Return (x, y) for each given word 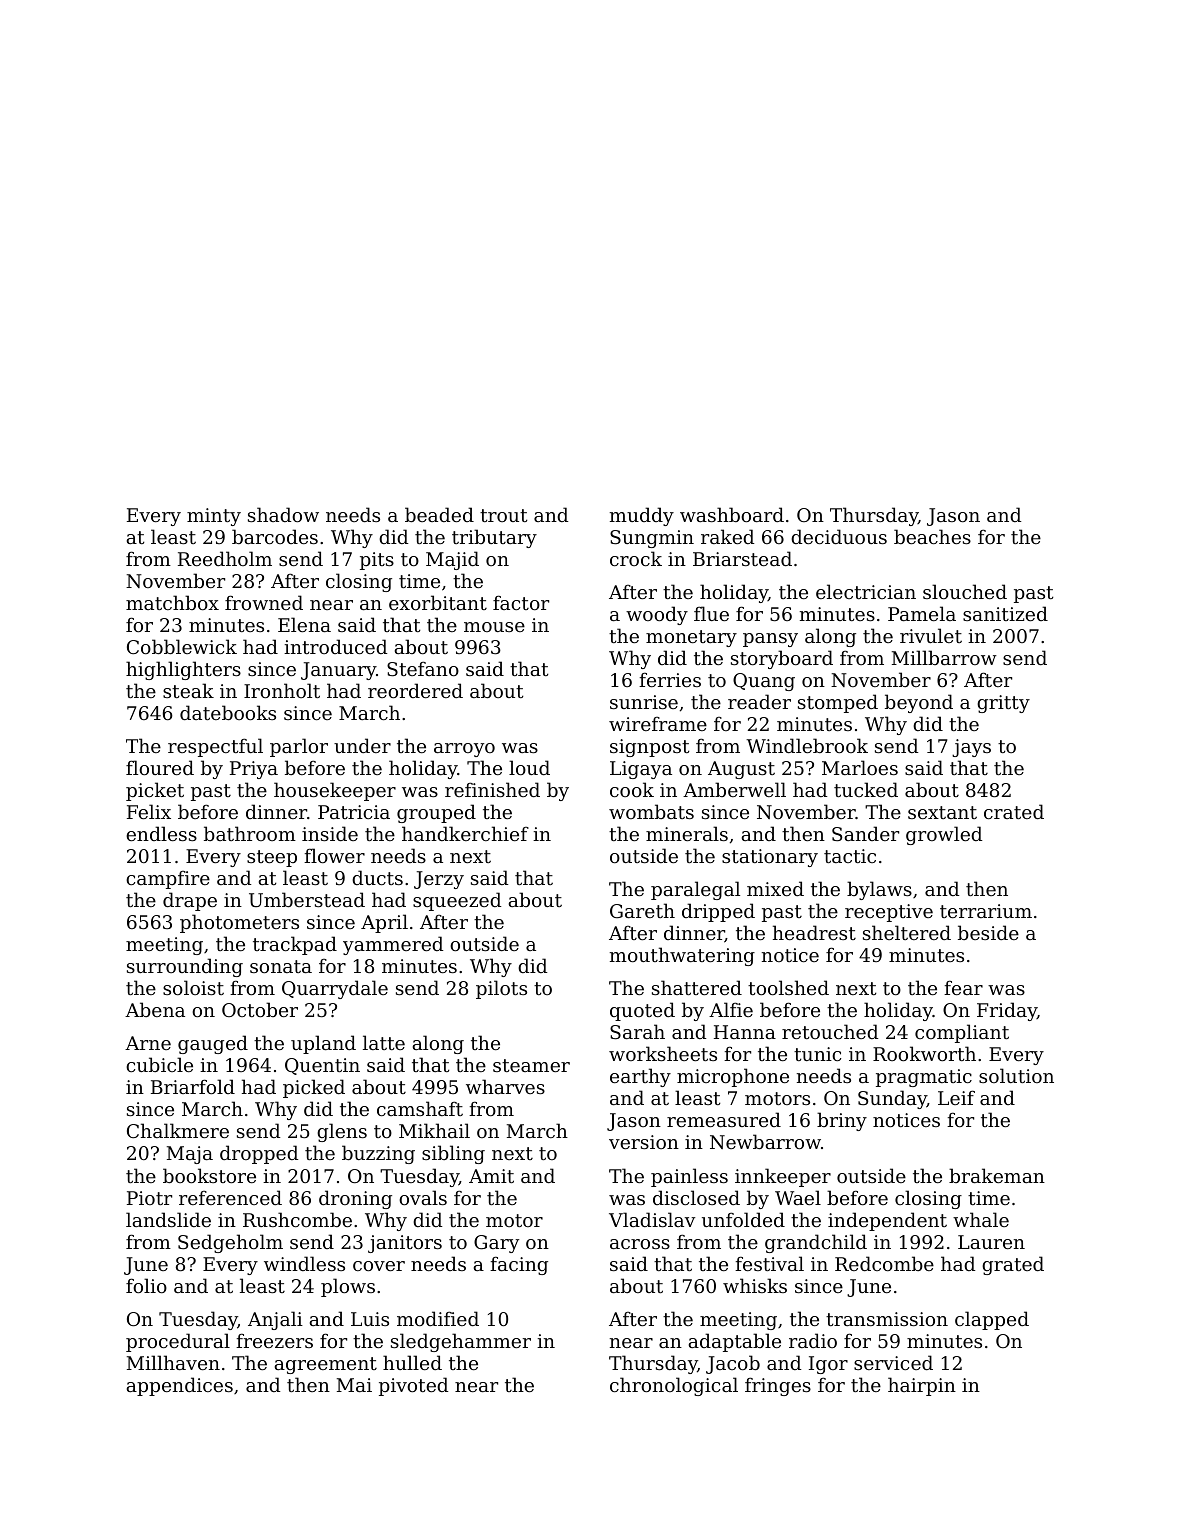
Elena (304, 624)
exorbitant (438, 602)
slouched (965, 591)
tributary (494, 538)
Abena (155, 1009)
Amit (491, 1176)
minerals (687, 833)
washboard (732, 514)
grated (1013, 1265)
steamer (531, 1065)
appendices (180, 1386)
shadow (283, 514)
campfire (168, 880)
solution (1016, 1075)
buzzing (378, 1154)
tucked (866, 789)
